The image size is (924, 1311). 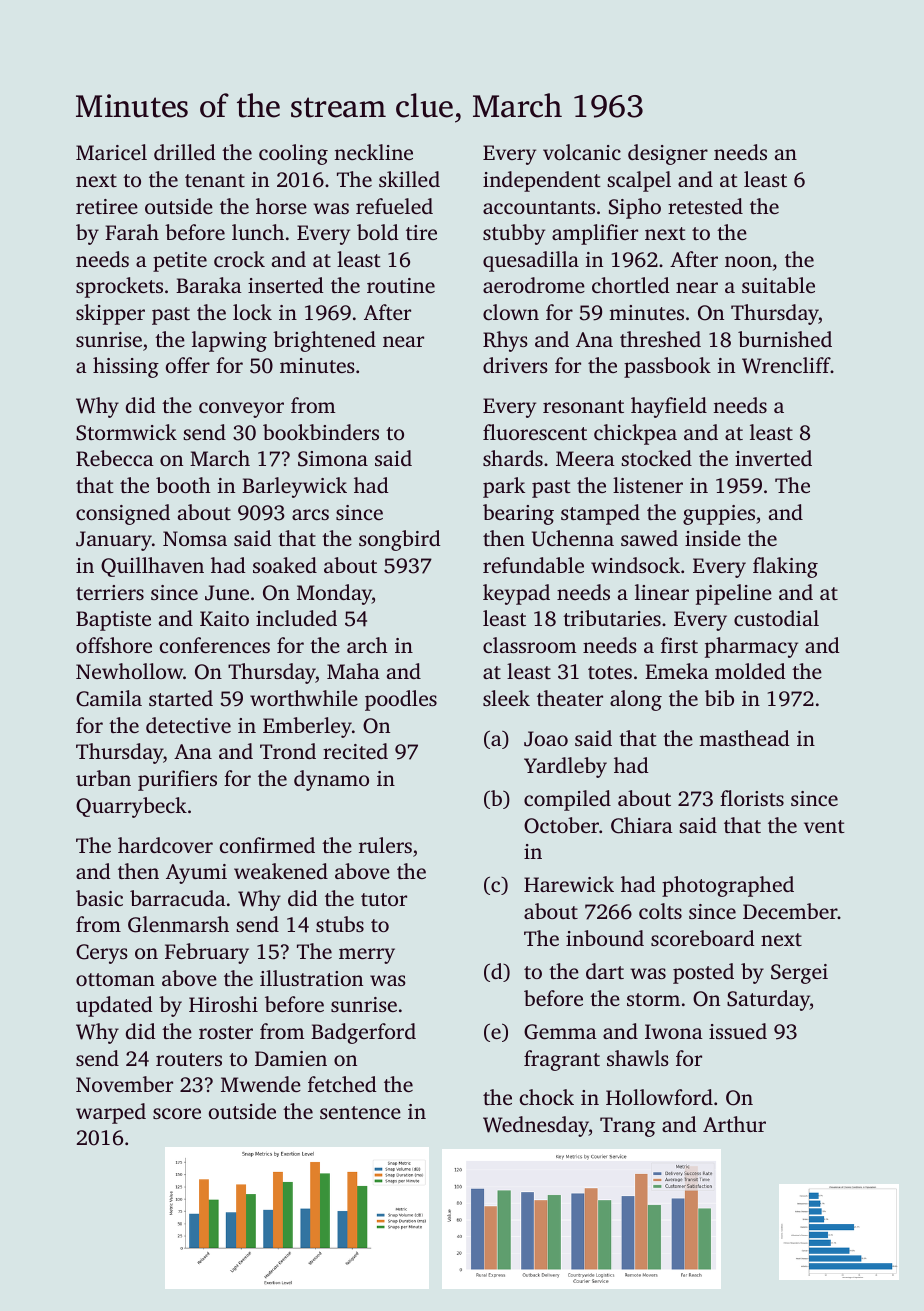 I want to click on dart, so click(x=605, y=971).
